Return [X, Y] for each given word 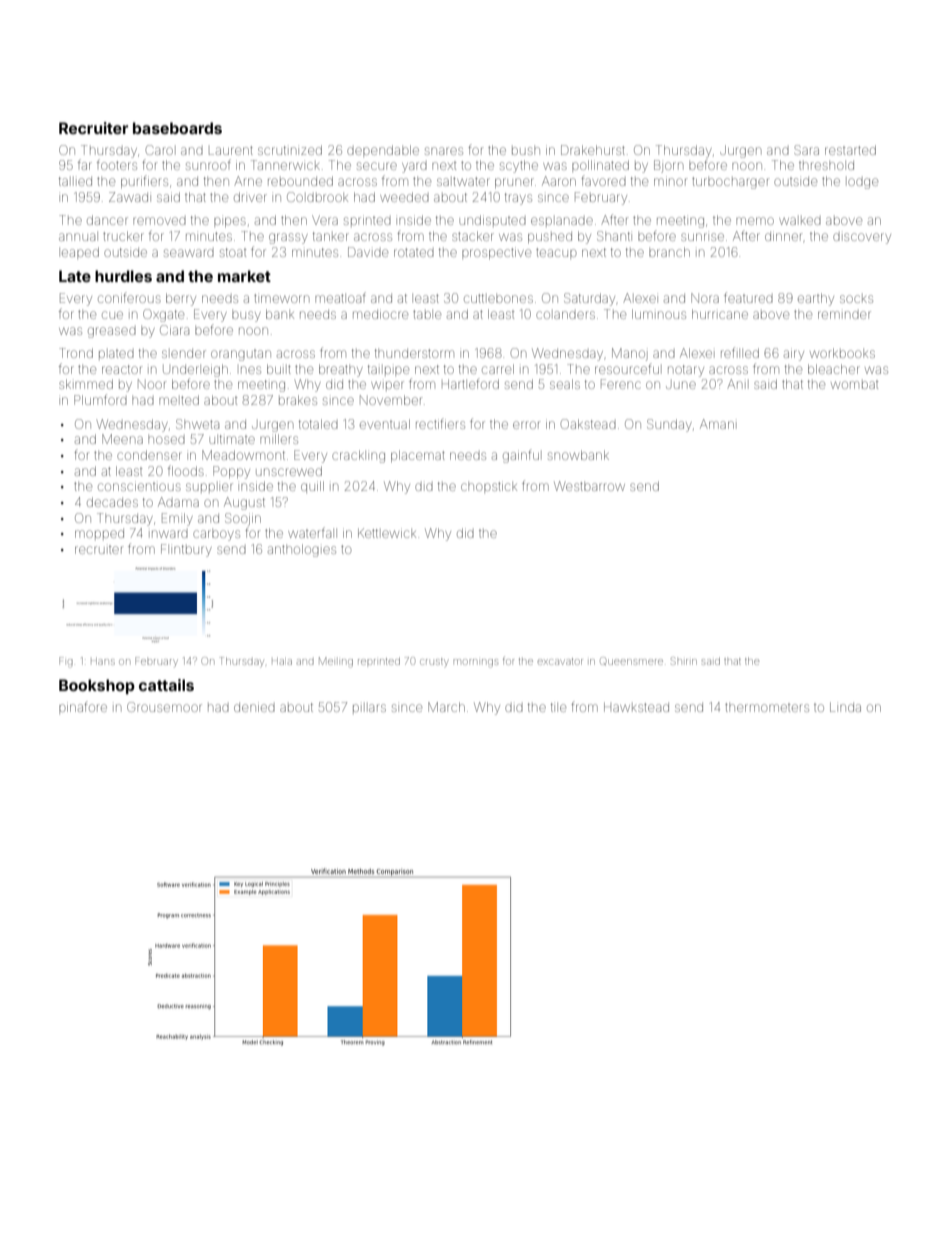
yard [414, 167]
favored [603, 181]
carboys [216, 535]
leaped [80, 252]
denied [254, 707]
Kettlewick [387, 533]
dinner [783, 236]
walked [800, 221]
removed [159, 221]
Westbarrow [589, 486]
